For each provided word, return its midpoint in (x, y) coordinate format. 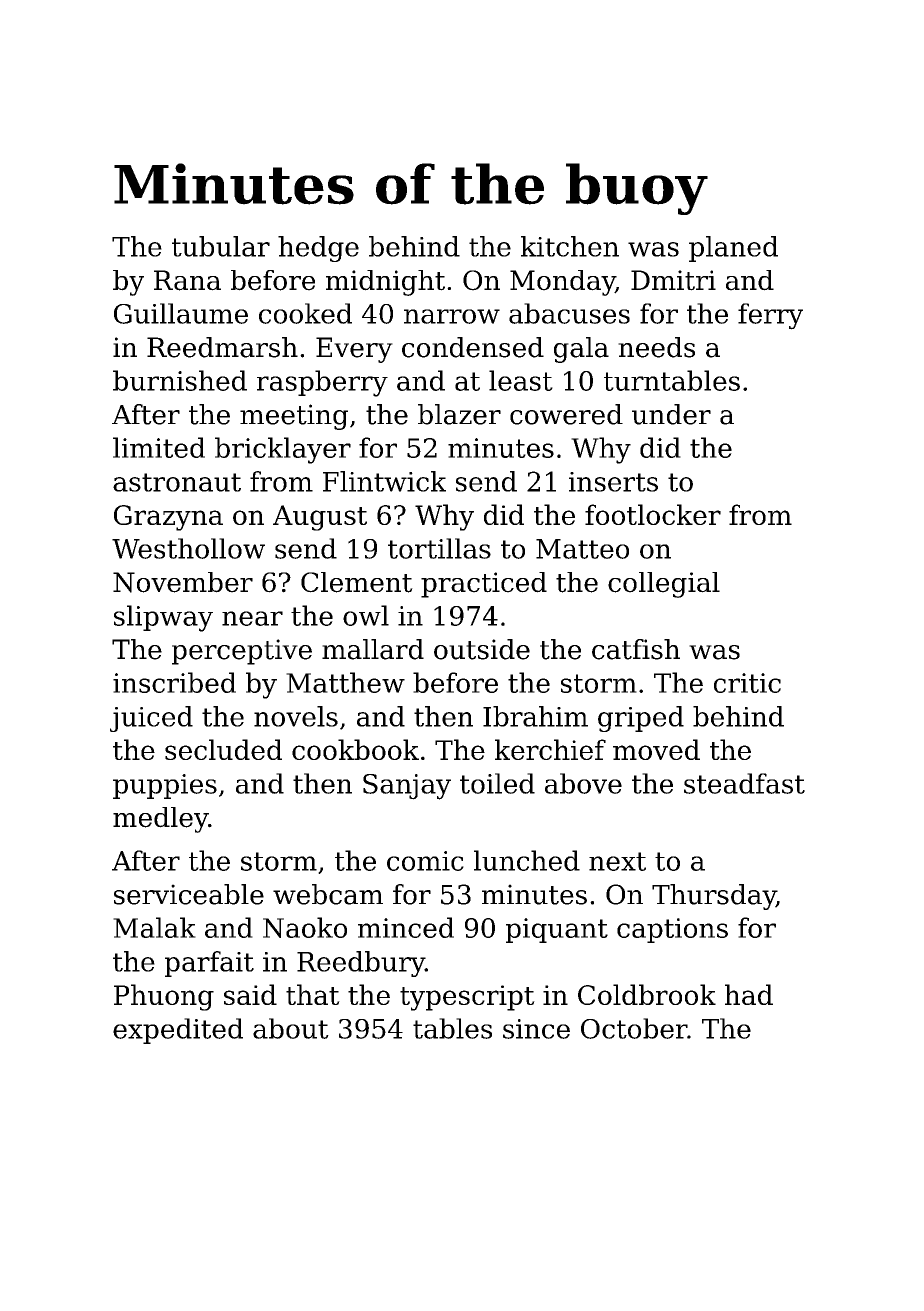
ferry (770, 316)
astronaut (177, 482)
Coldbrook (647, 994)
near (252, 618)
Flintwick (384, 481)
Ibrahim (535, 716)
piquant (557, 930)
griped (641, 719)
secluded (223, 749)
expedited (178, 1031)
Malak (154, 927)
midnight (385, 283)
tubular (221, 246)
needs (656, 347)
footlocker (653, 514)
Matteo (582, 549)
